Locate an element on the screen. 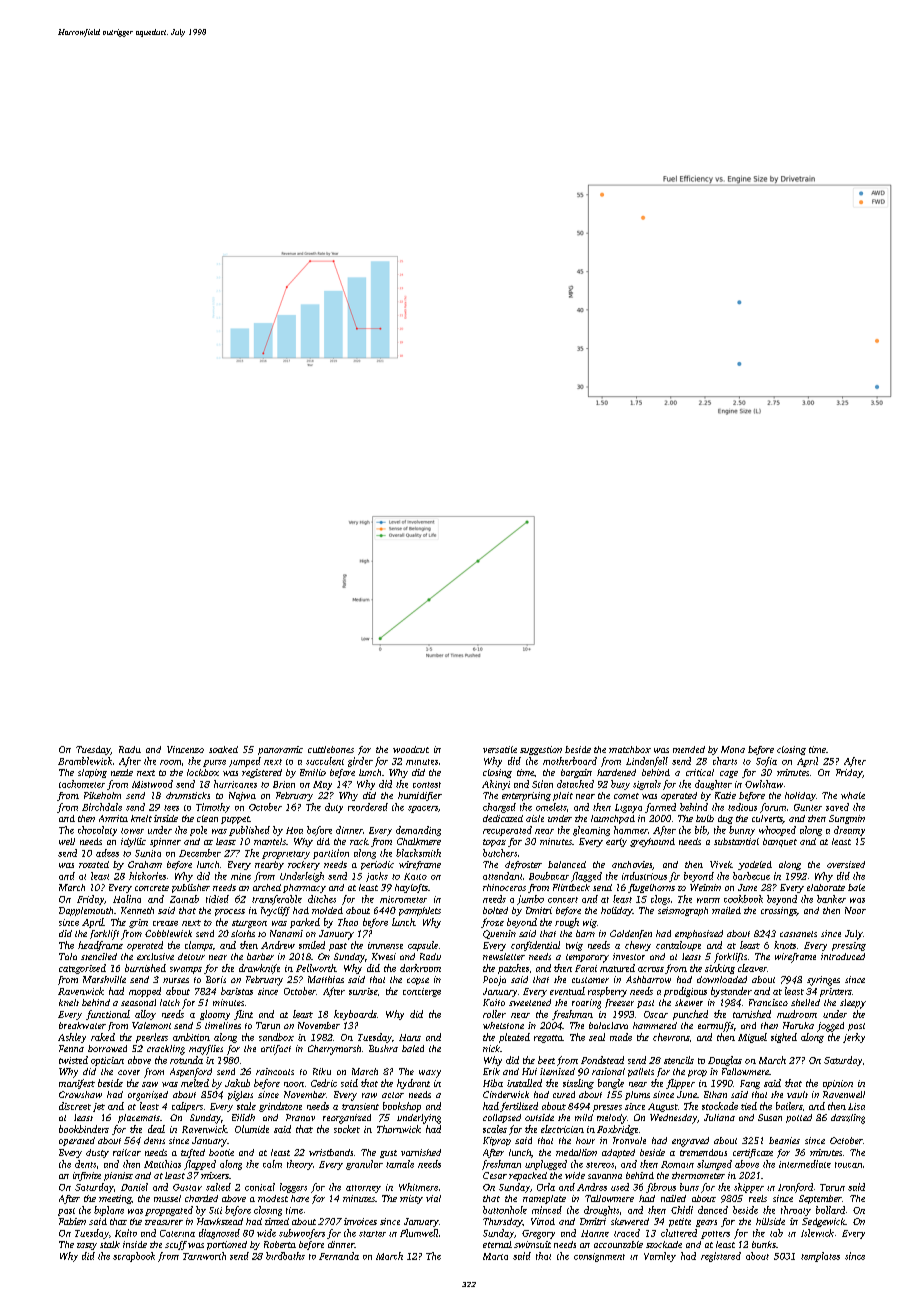 Image resolution: width=924 pixels, height=1308 pixels. barn is located at coordinates (585, 933).
